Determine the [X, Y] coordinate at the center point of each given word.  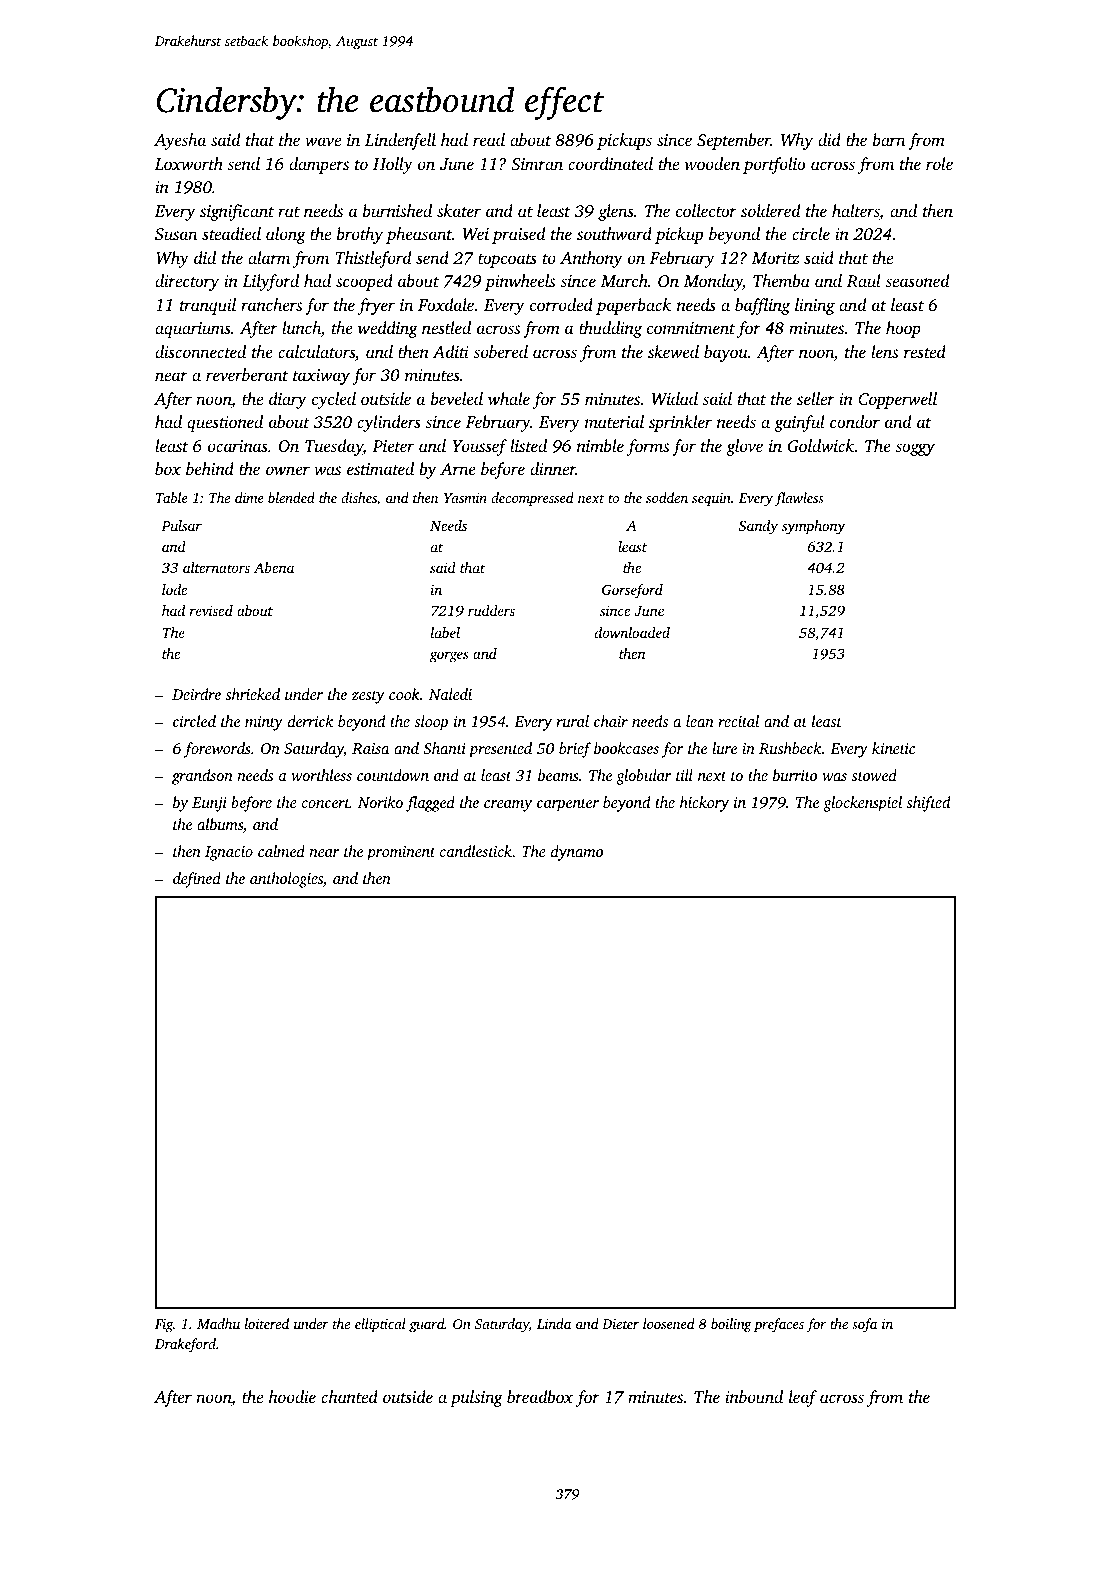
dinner [553, 468]
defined [197, 880]
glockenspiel [862, 804]
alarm [269, 257]
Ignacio [229, 853]
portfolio [774, 165]
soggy [915, 449]
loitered [267, 1323]
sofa [864, 1325]
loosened [668, 1323]
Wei [476, 234]
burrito [795, 775]
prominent [401, 853]
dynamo [577, 853]
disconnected [200, 351]
